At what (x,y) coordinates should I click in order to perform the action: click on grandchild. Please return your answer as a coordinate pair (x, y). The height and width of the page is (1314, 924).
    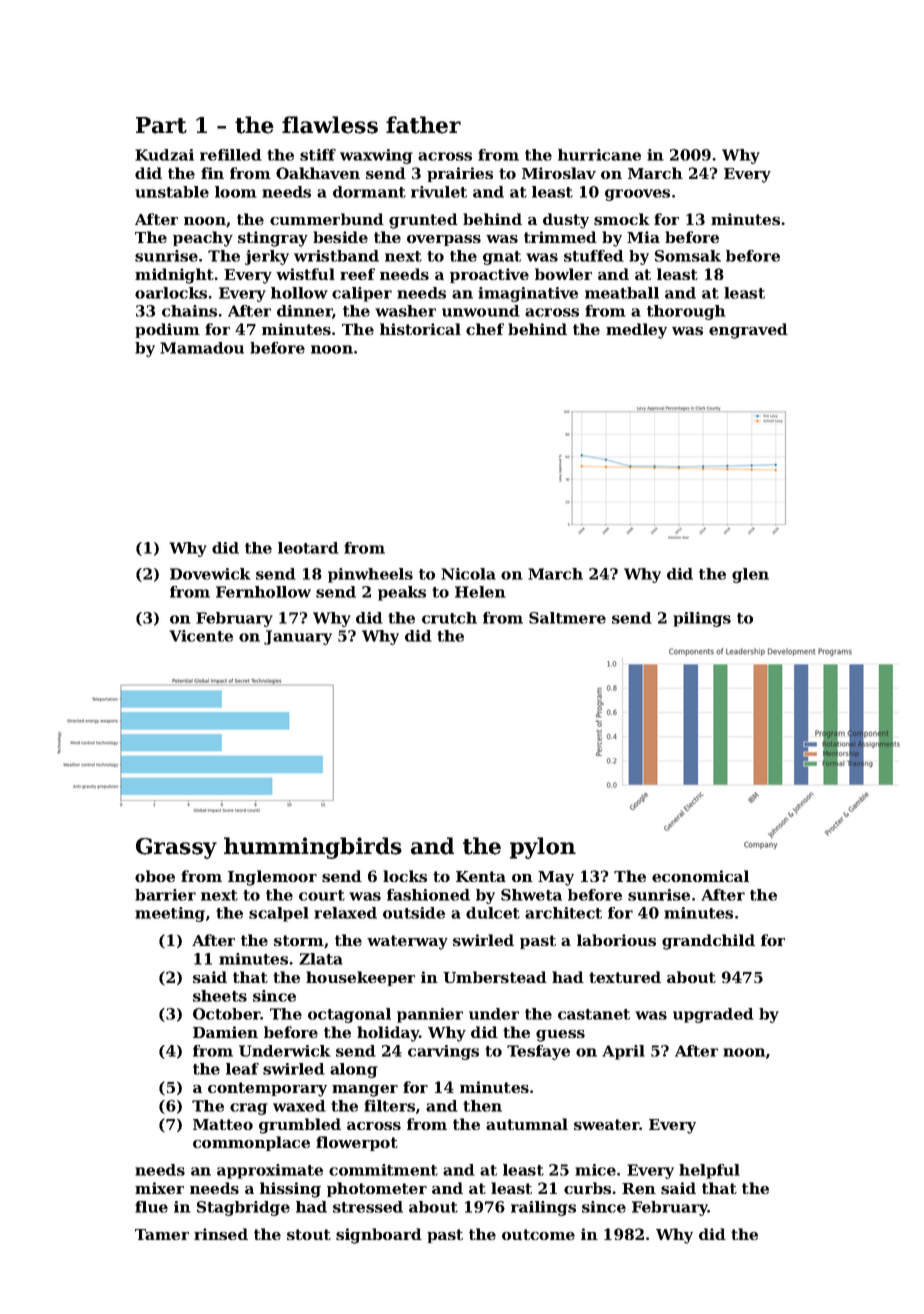
    Looking at the image, I should click on (708, 942).
